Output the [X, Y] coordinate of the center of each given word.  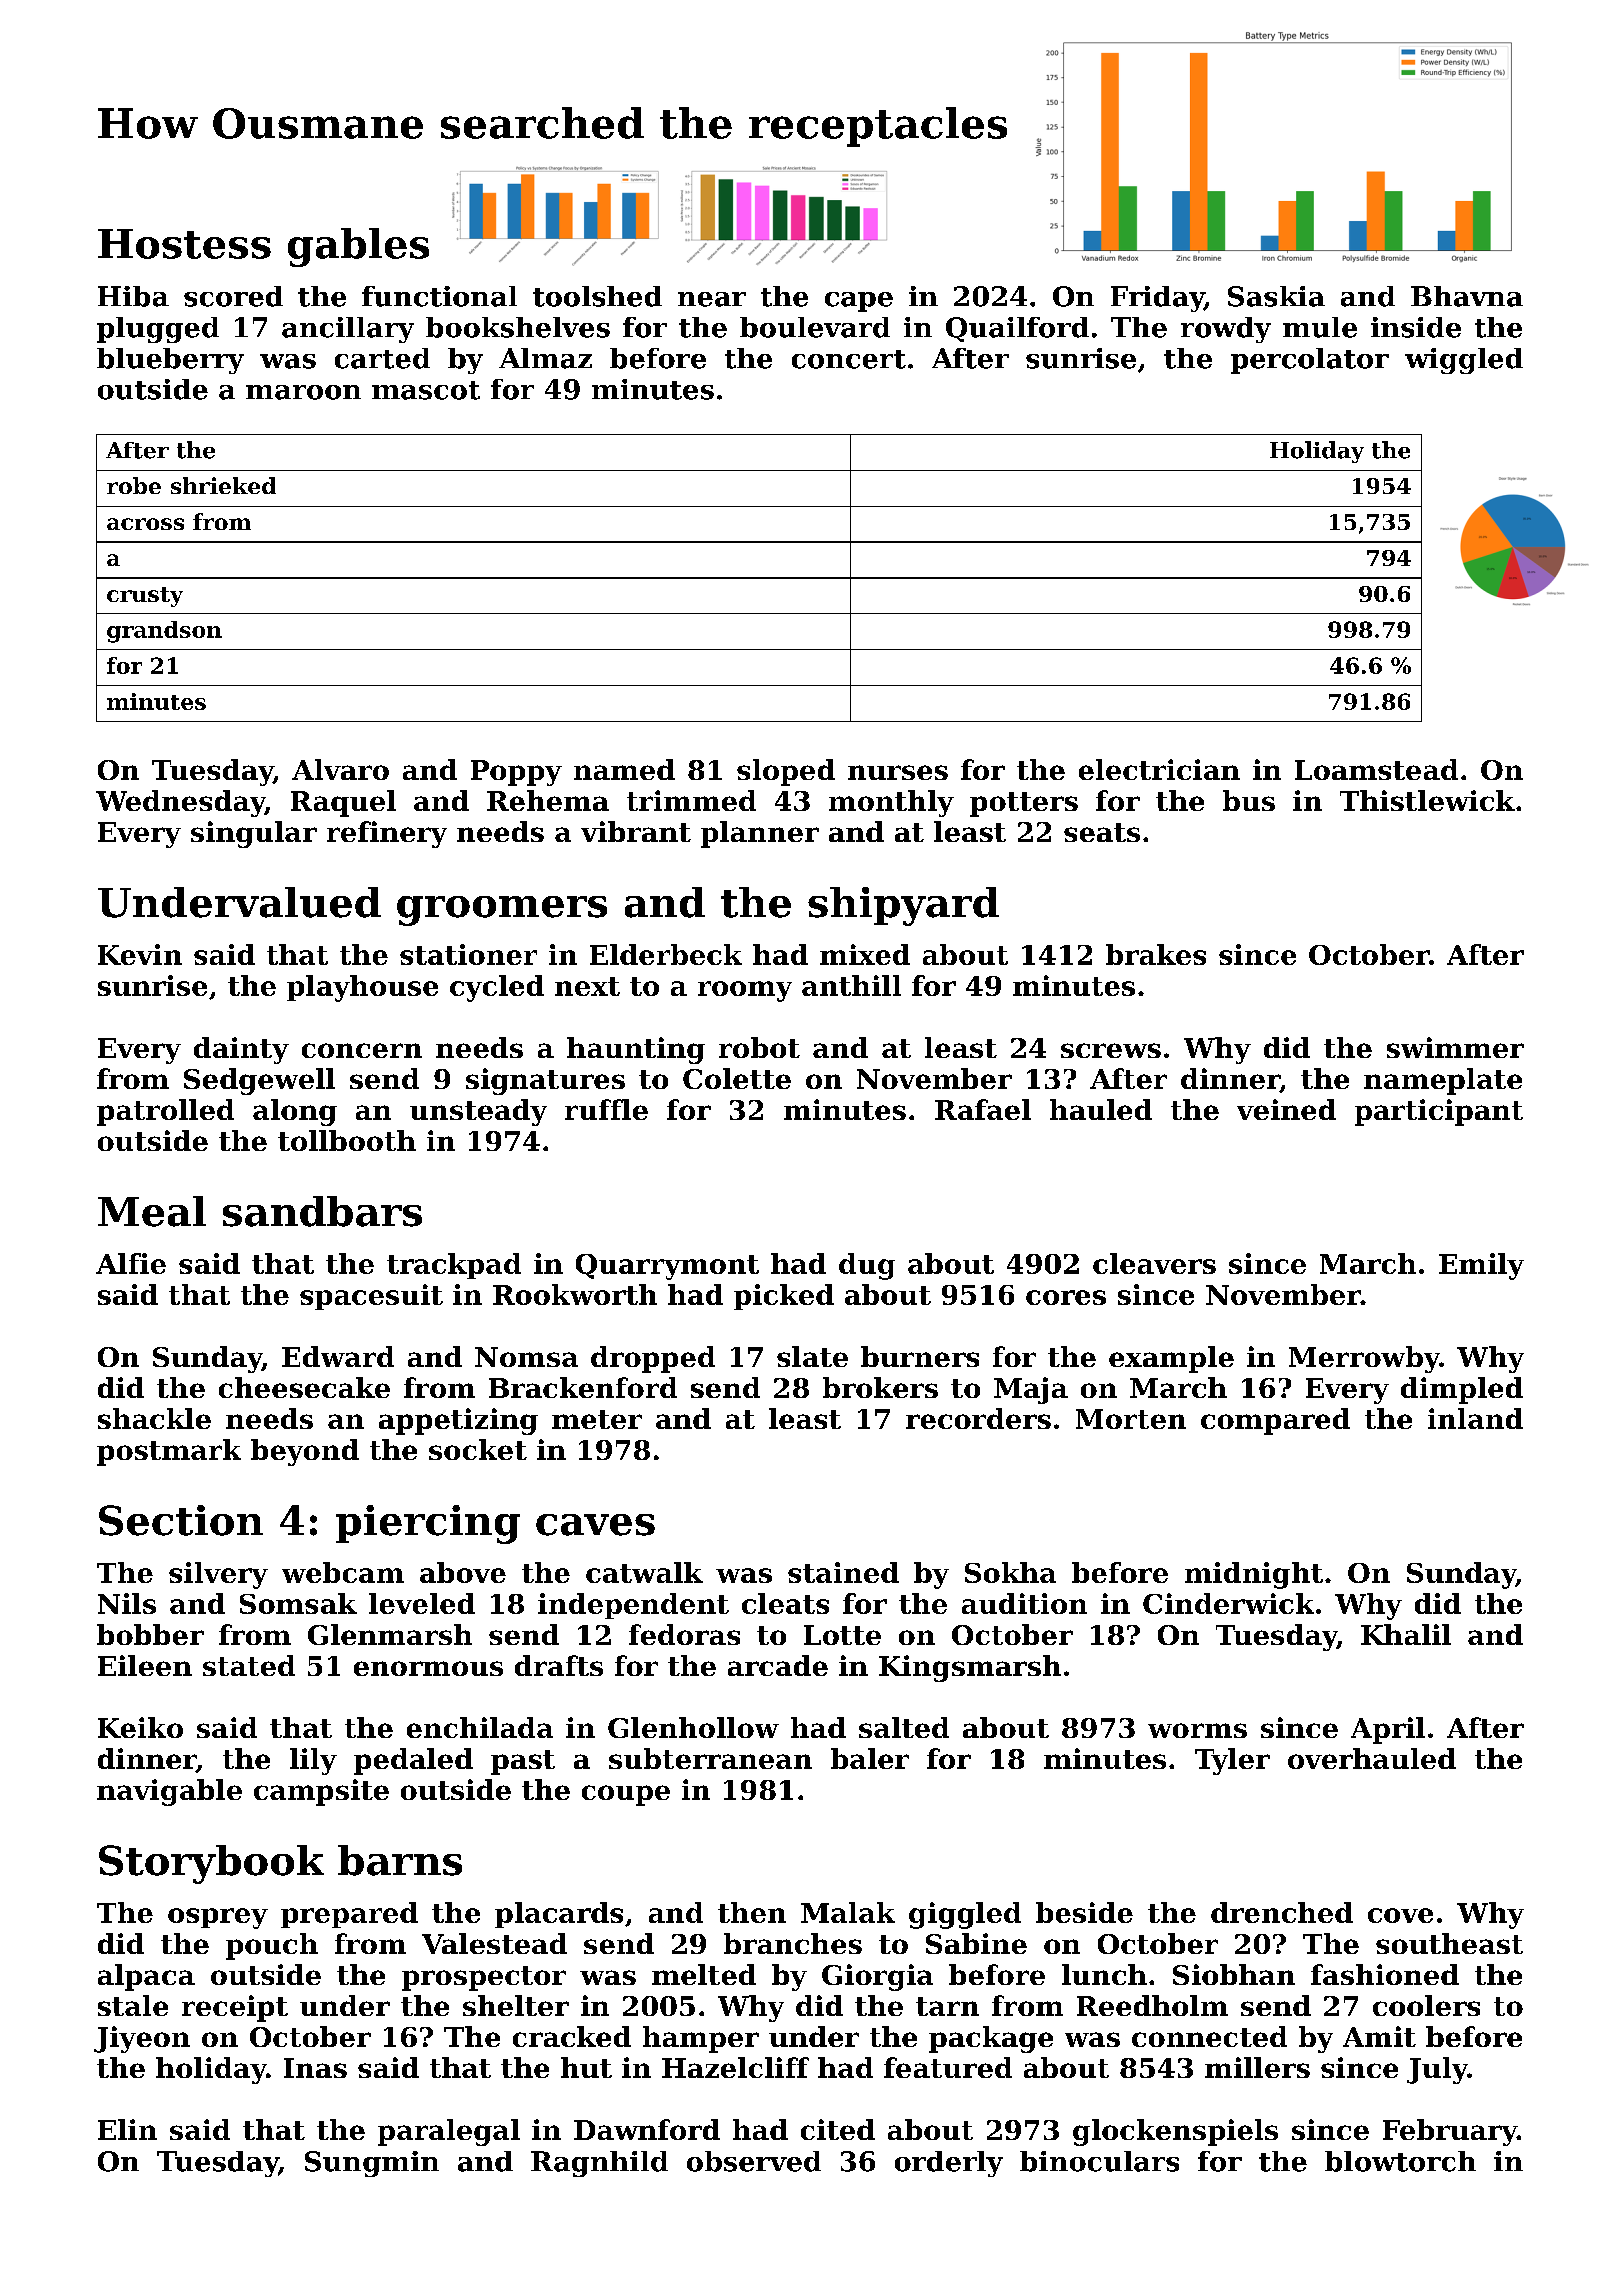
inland [1475, 1418]
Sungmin [372, 2164]
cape [859, 302]
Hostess [184, 244]
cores [1066, 1297]
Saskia [1276, 296]
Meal [152, 1211]
